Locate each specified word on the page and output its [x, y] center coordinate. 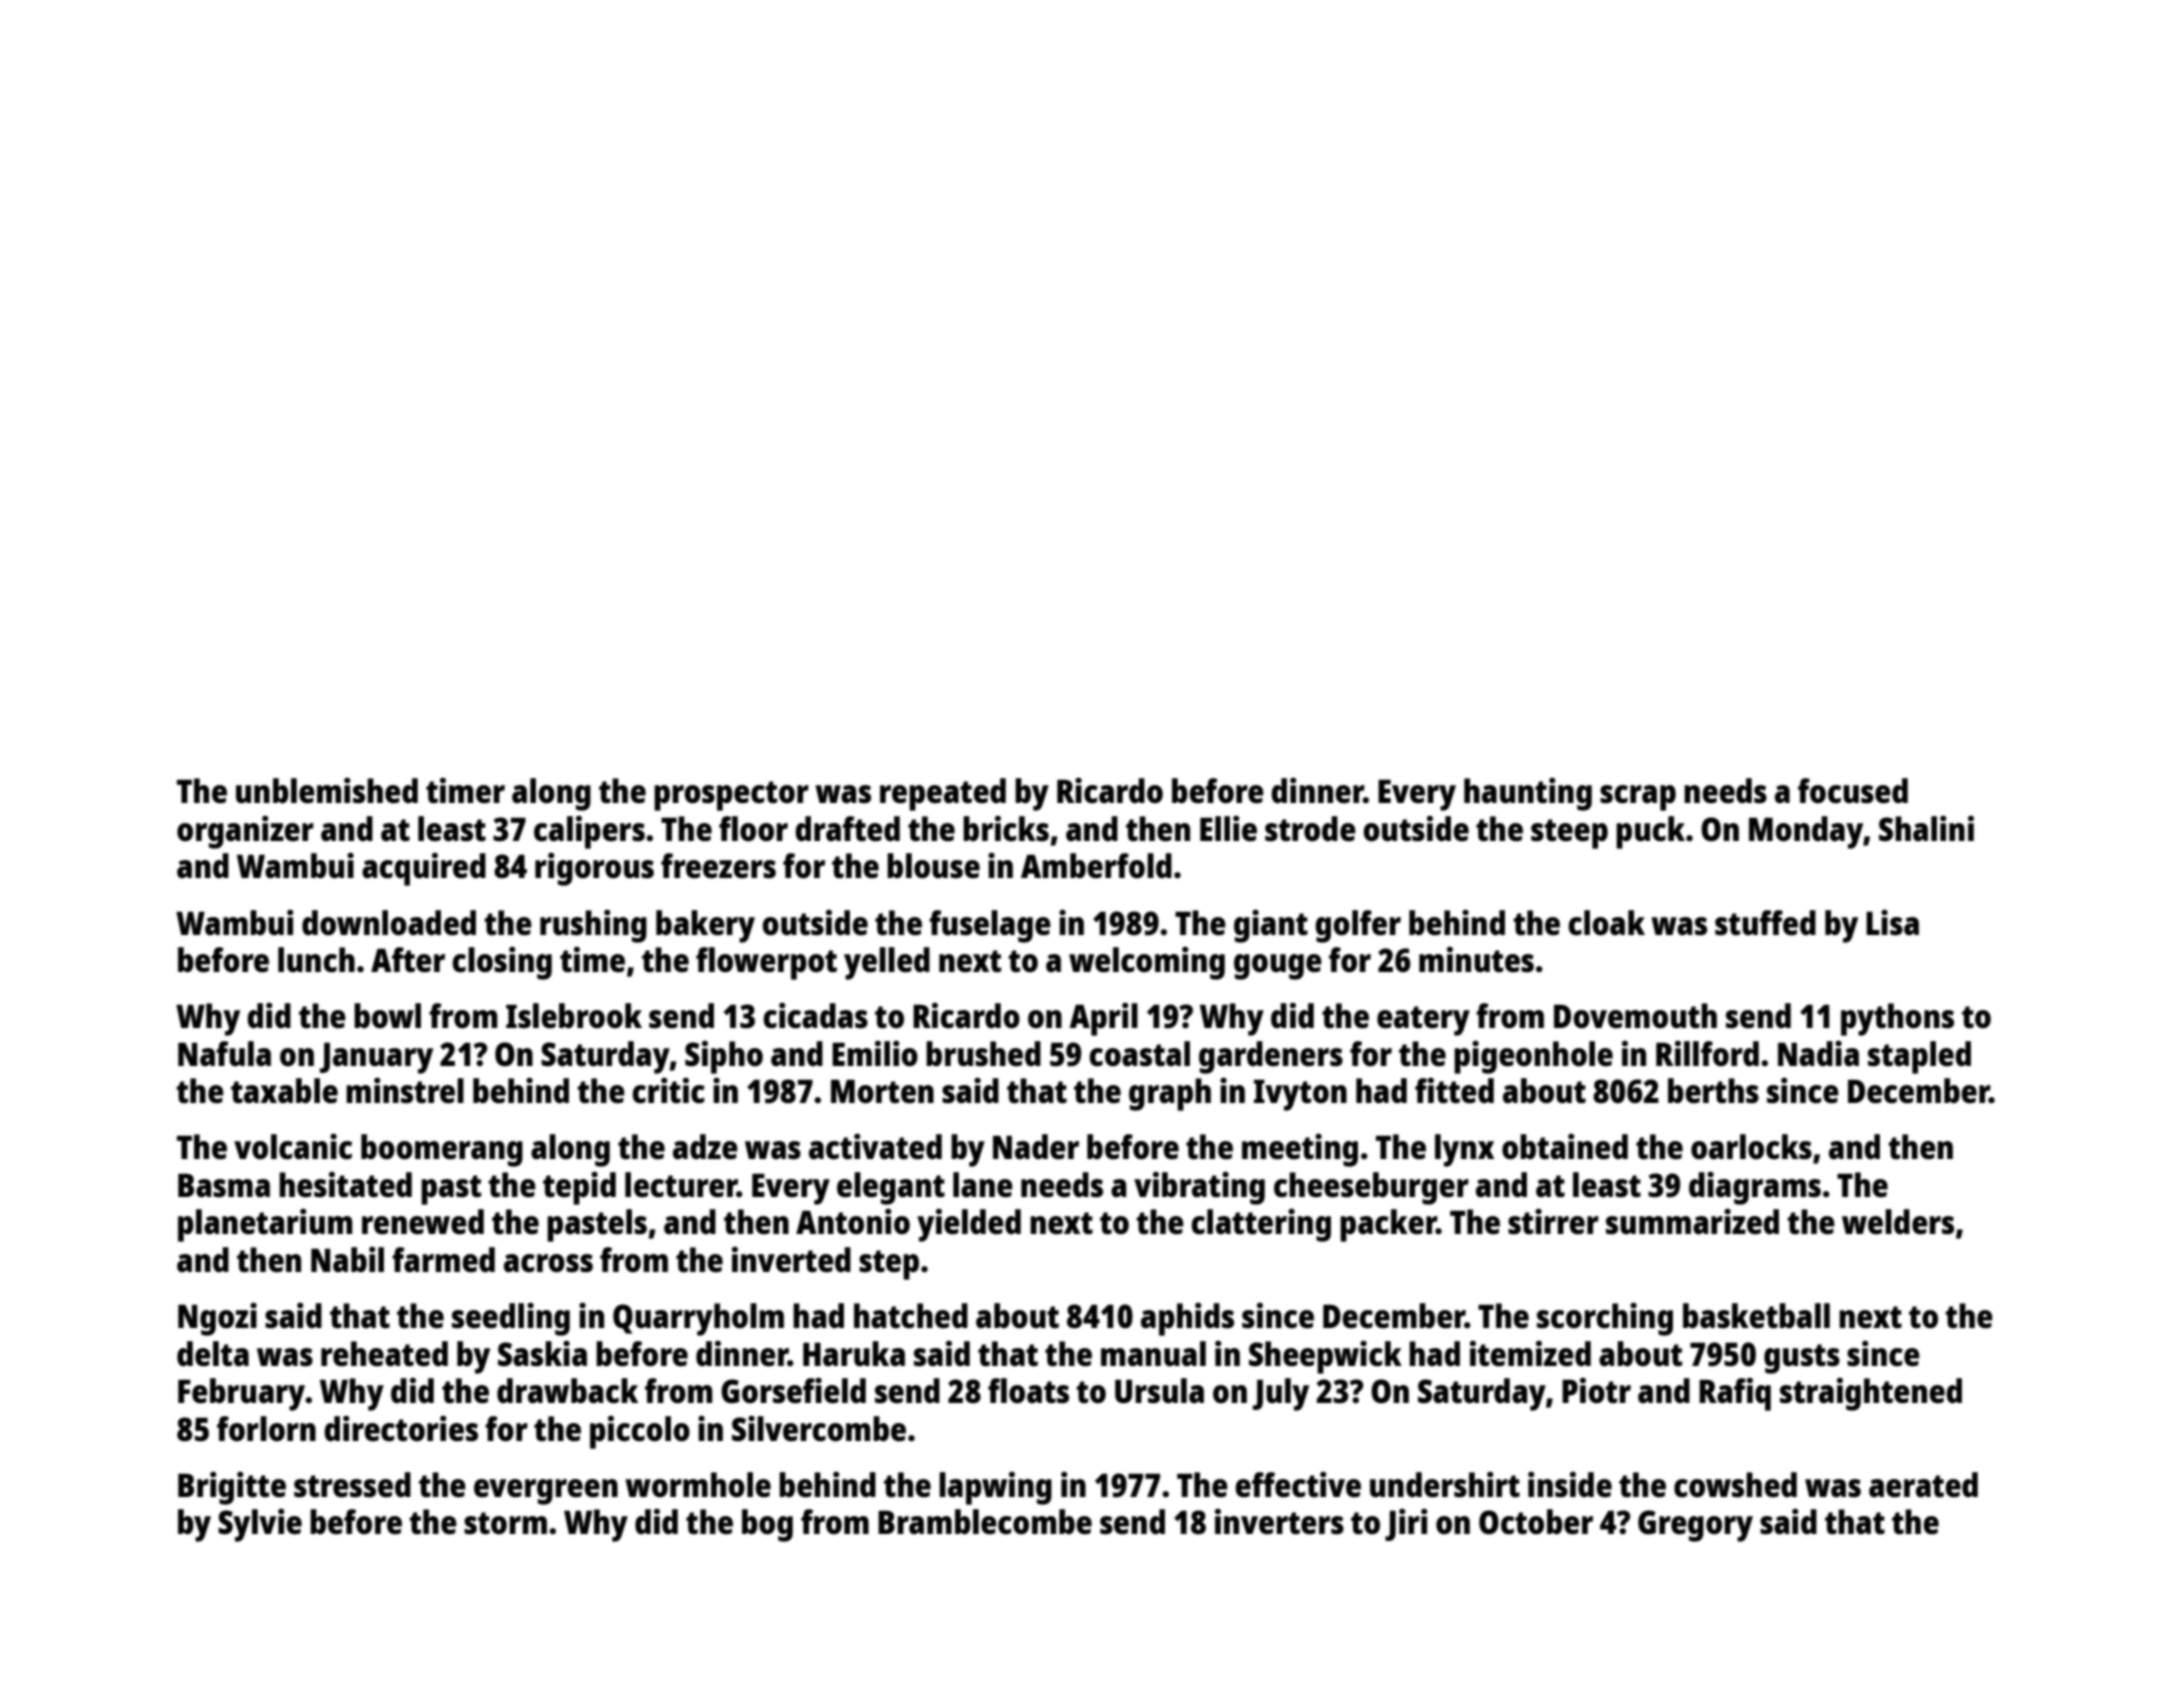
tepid [579, 1188]
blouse [933, 866]
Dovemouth [1635, 1016]
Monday [1806, 832]
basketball [1756, 1316]
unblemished [327, 791]
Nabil [347, 1259]
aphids [1187, 1319]
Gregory [1695, 1526]
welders [1898, 1222]
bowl [387, 1016]
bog [767, 1525]
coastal [1139, 1054]
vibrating [1199, 1188]
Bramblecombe [985, 1522]
